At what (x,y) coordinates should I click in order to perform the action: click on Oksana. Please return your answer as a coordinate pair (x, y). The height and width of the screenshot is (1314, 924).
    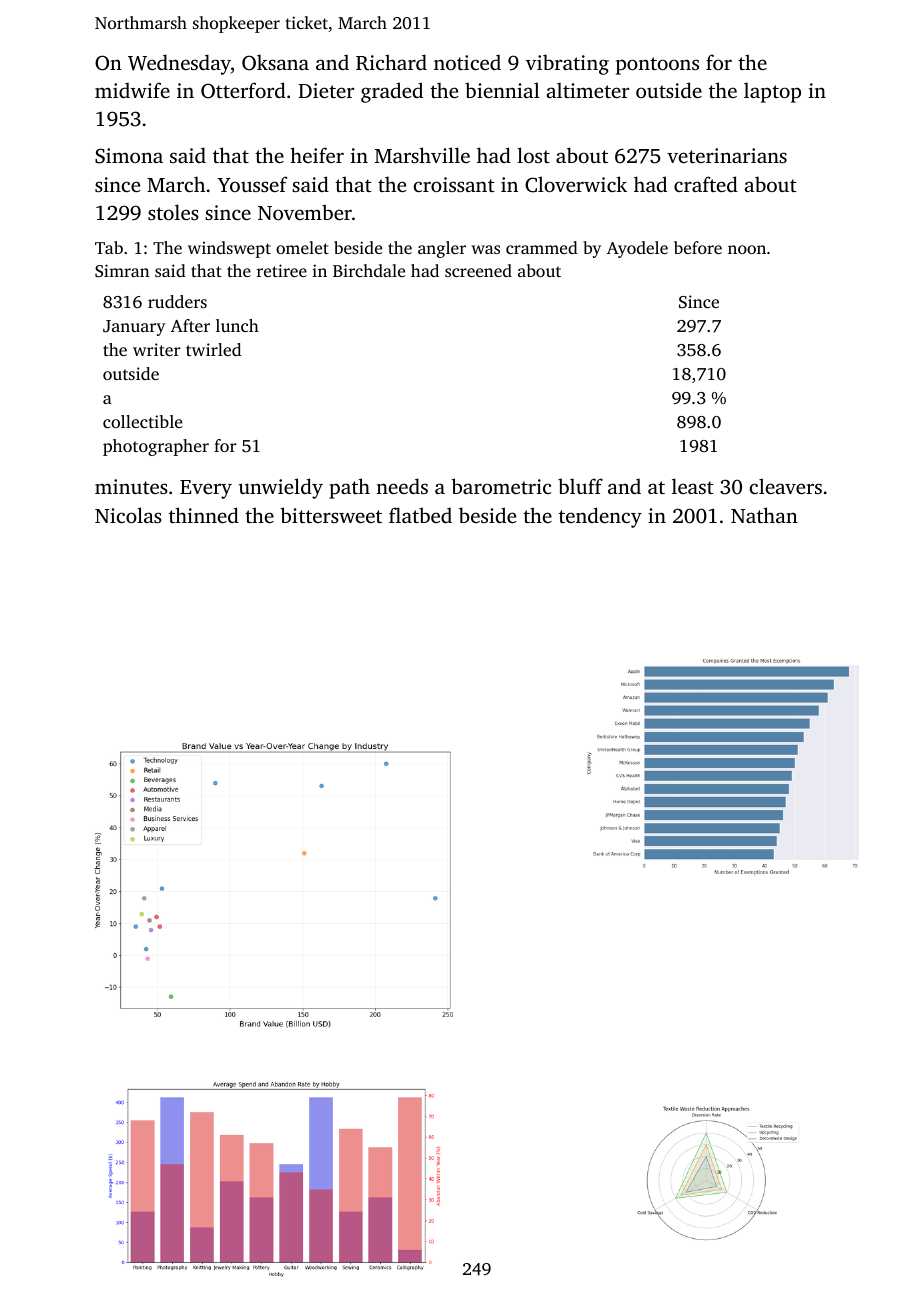
    Looking at the image, I should click on (275, 62).
